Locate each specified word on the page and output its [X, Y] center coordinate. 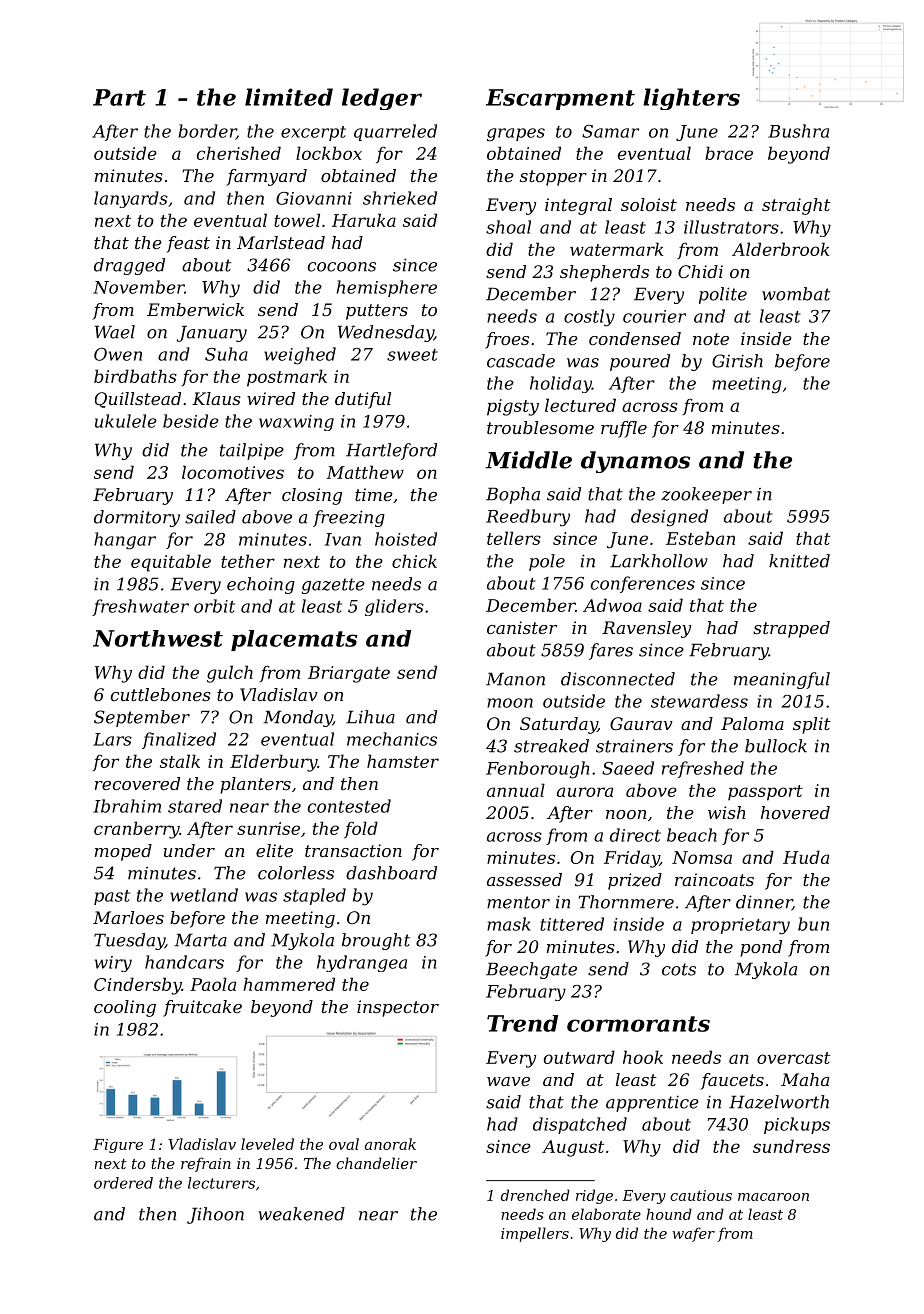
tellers [514, 538]
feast [188, 244]
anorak [390, 1144]
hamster [403, 761]
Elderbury [273, 763]
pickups [797, 1125]
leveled [267, 1144]
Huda [806, 857]
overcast [793, 1058]
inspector [398, 1008]
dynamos [635, 462]
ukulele [126, 421]
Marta [200, 940]
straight [796, 206]
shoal [508, 227]
